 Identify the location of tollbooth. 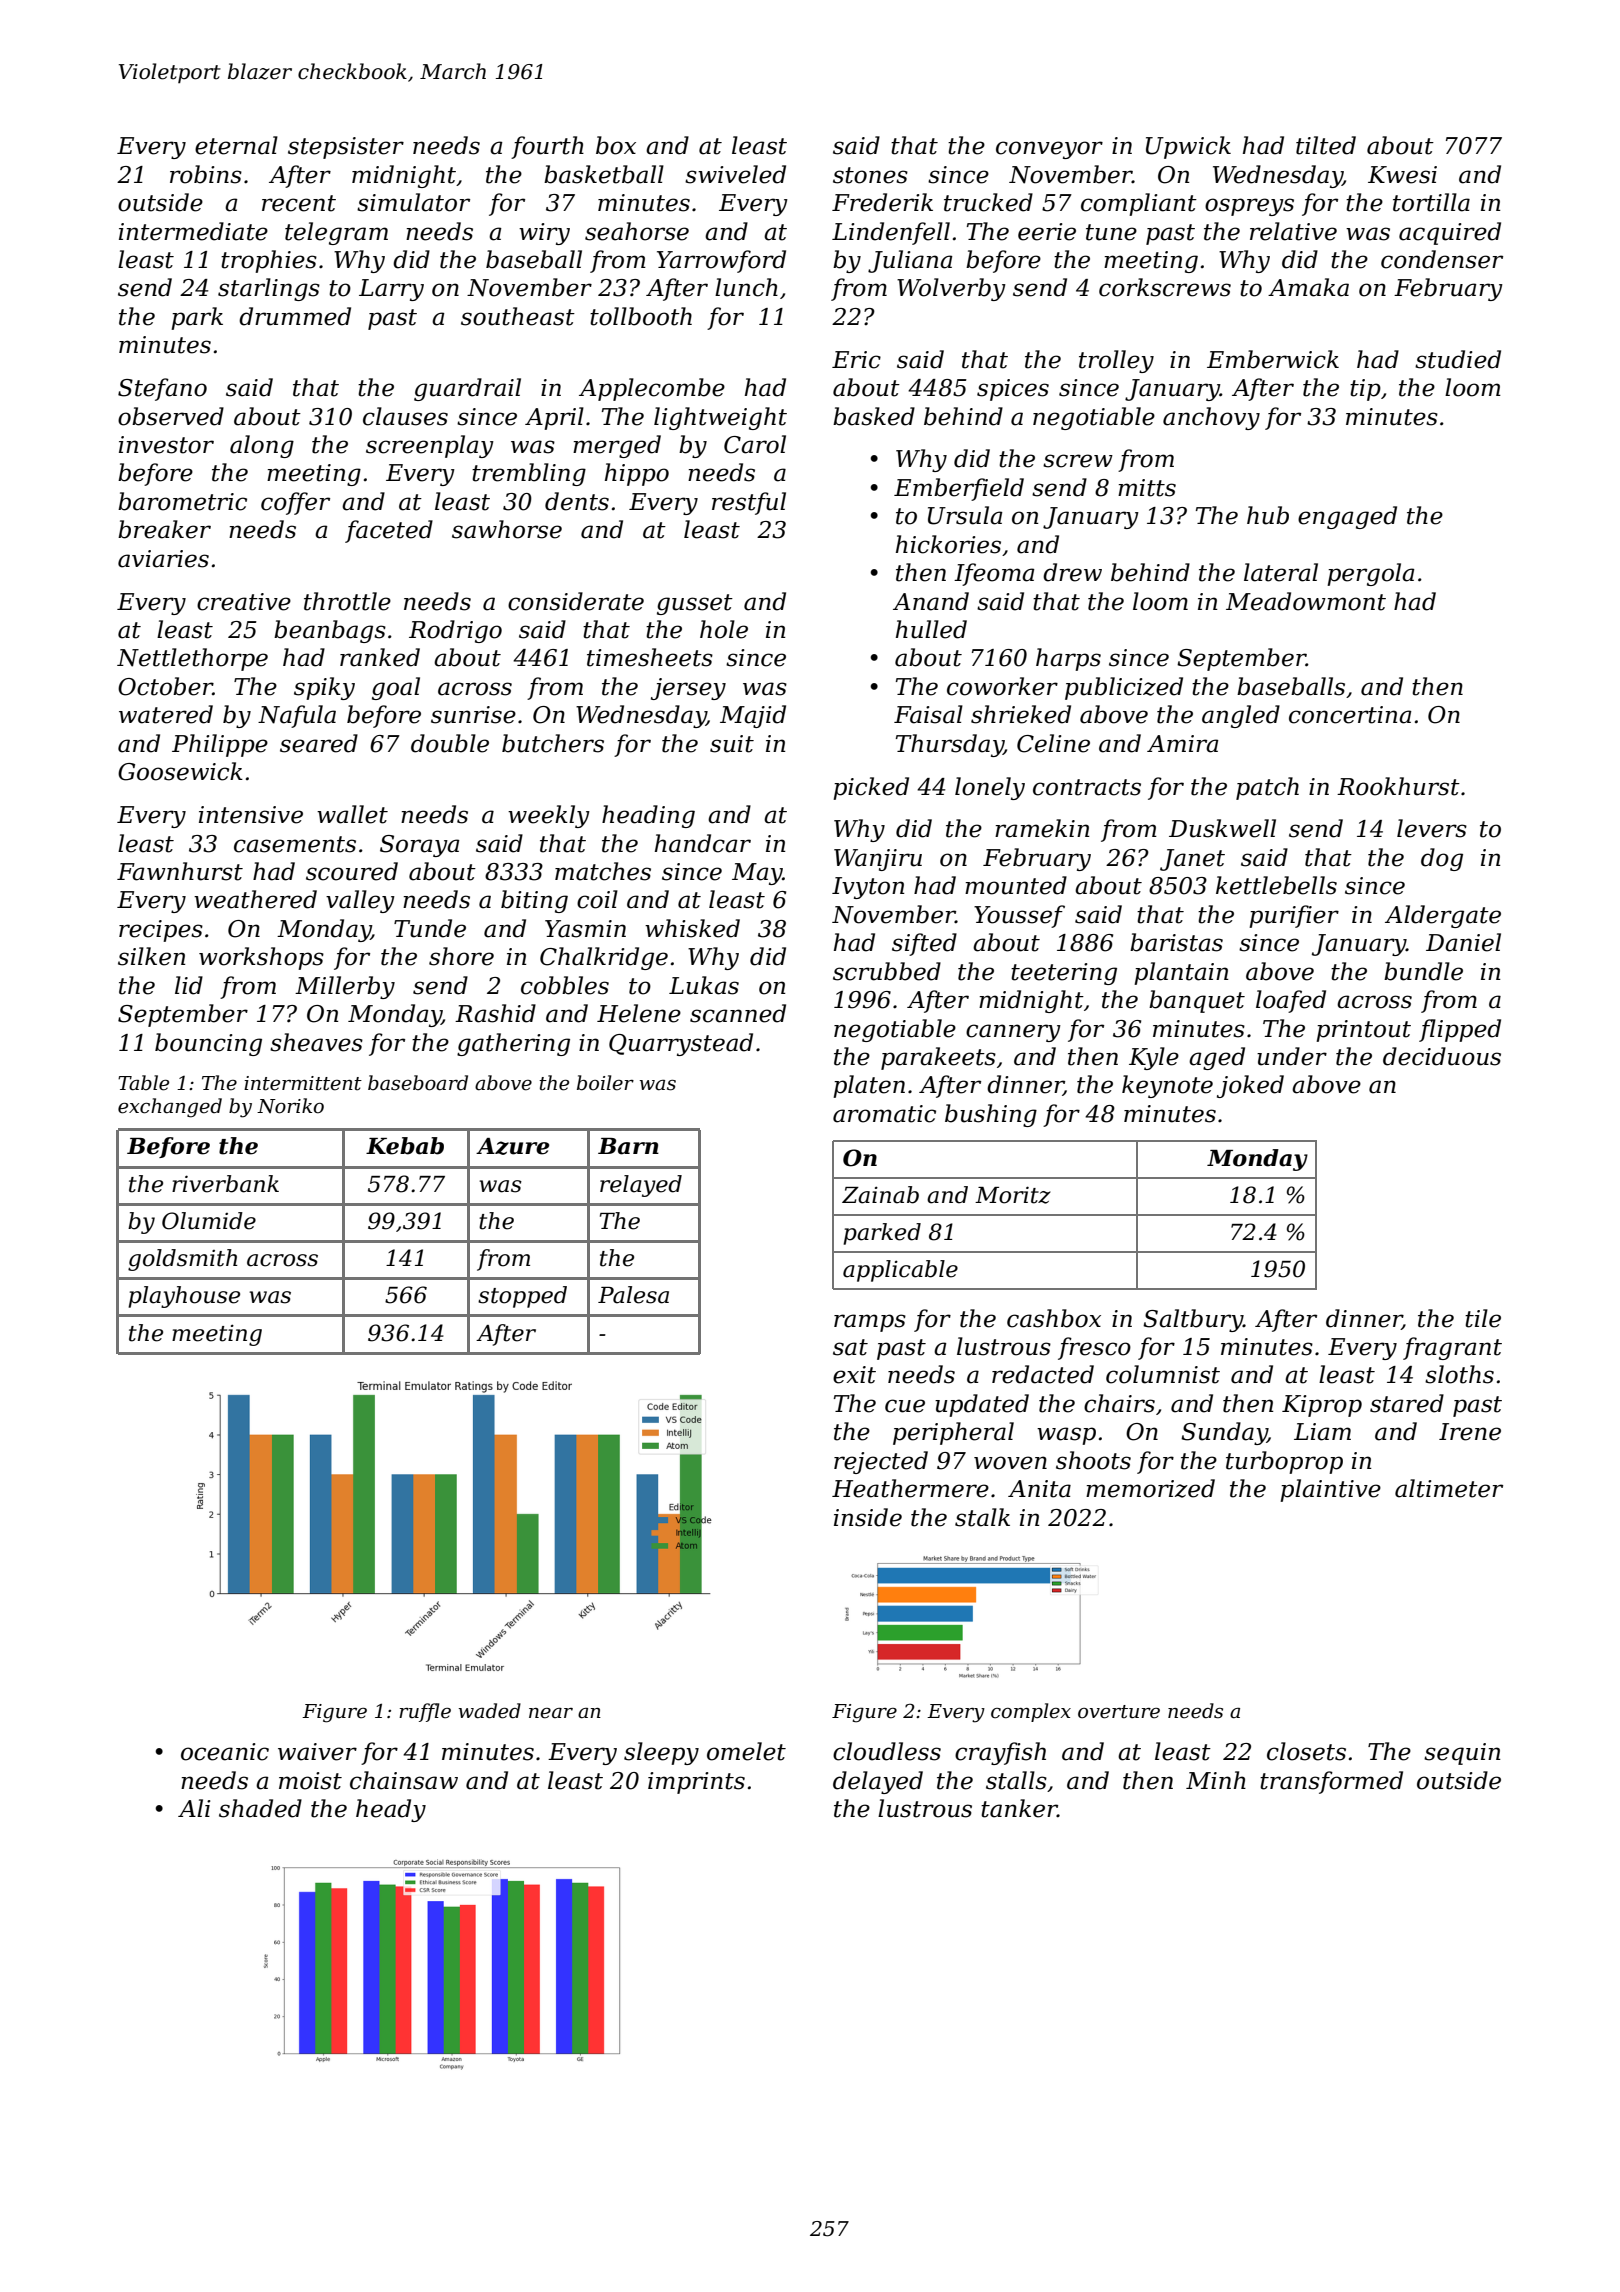
(641, 316).
